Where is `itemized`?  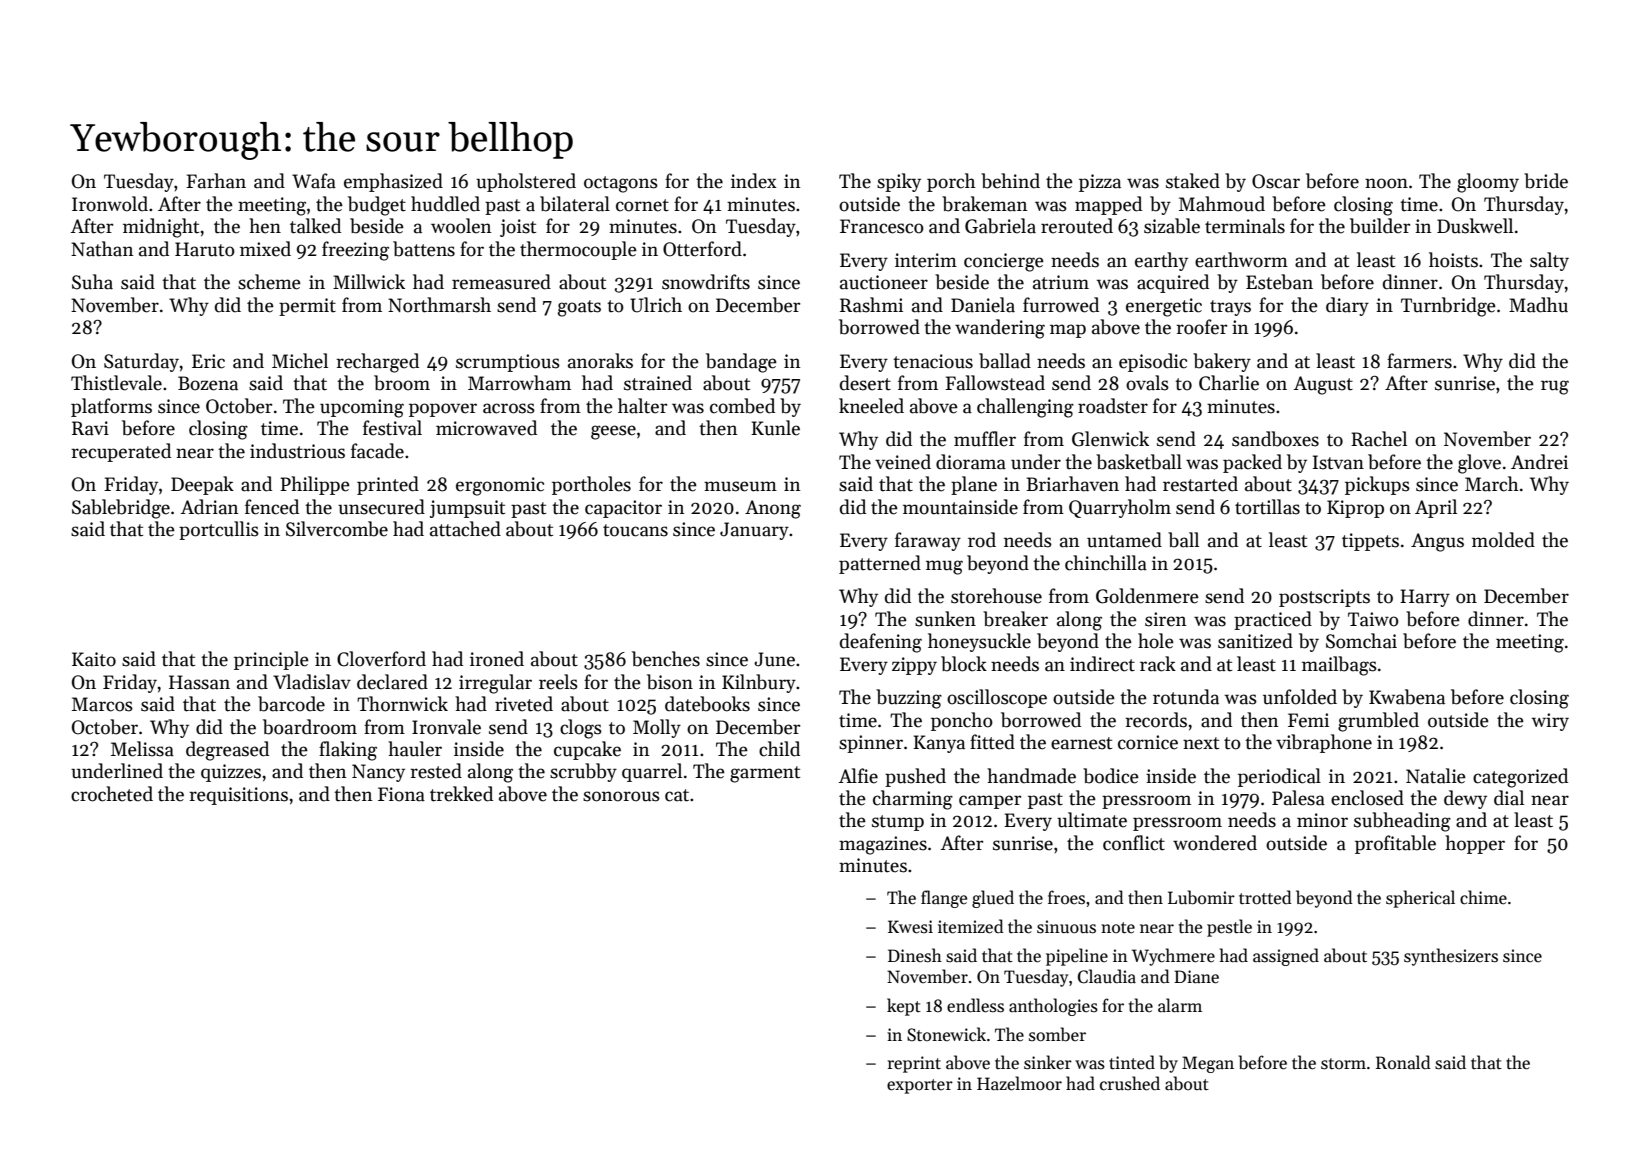
itemized is located at coordinates (971, 926).
